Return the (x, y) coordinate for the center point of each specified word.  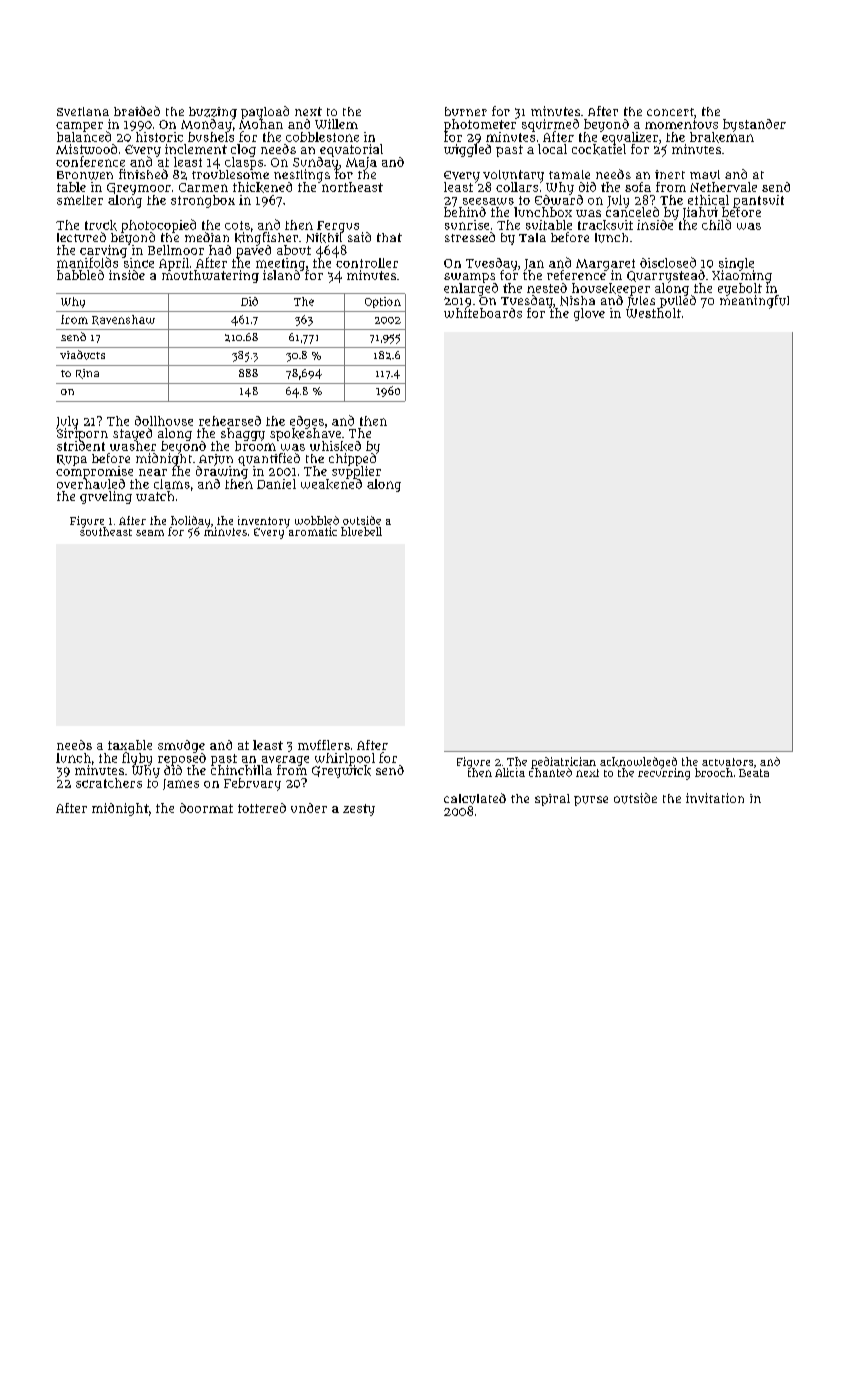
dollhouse (164, 421)
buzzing (213, 113)
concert (670, 112)
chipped (353, 459)
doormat (206, 808)
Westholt (653, 313)
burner (466, 111)
